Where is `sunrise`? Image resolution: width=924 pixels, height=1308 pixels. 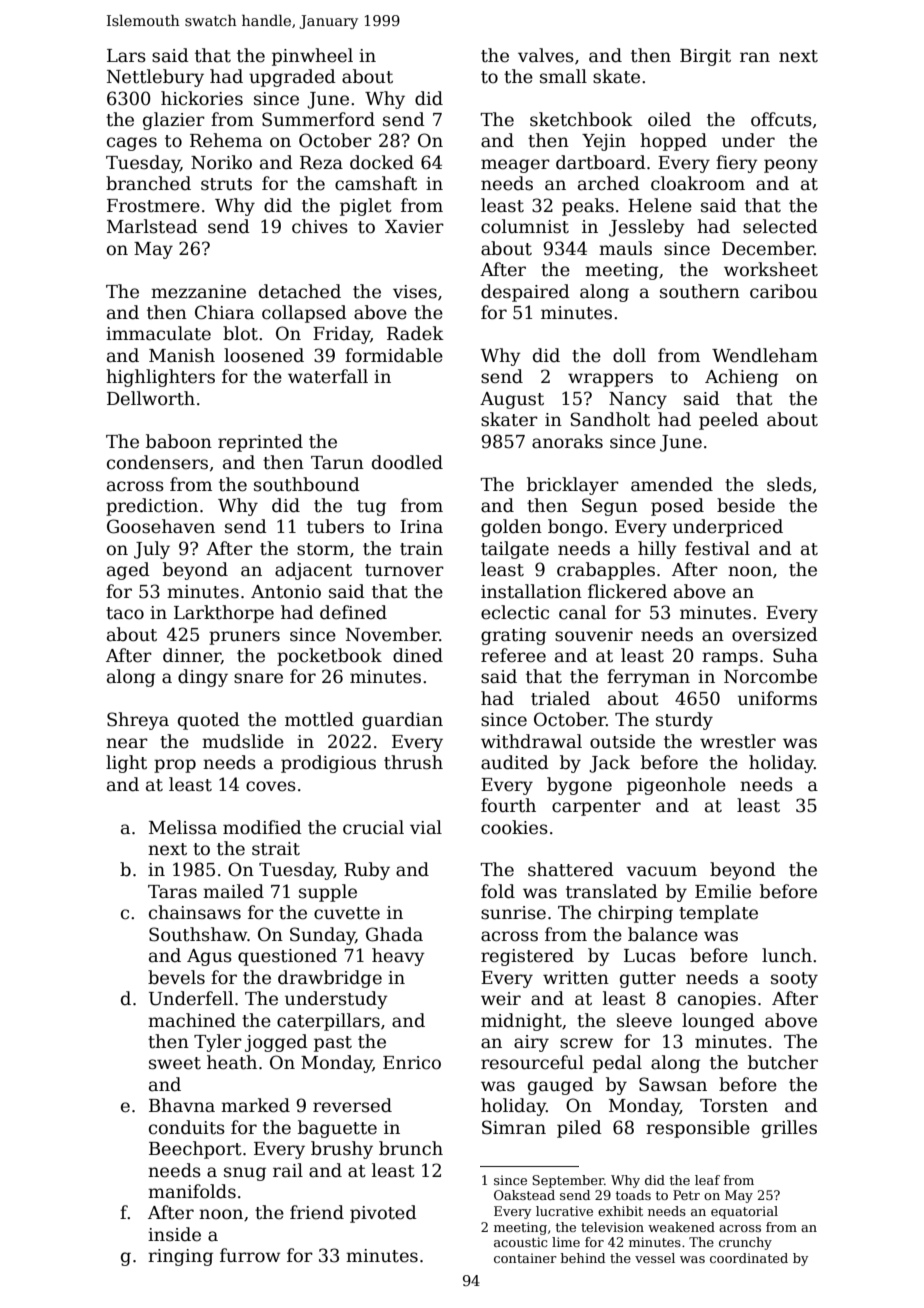
sunrise is located at coordinates (513, 913).
